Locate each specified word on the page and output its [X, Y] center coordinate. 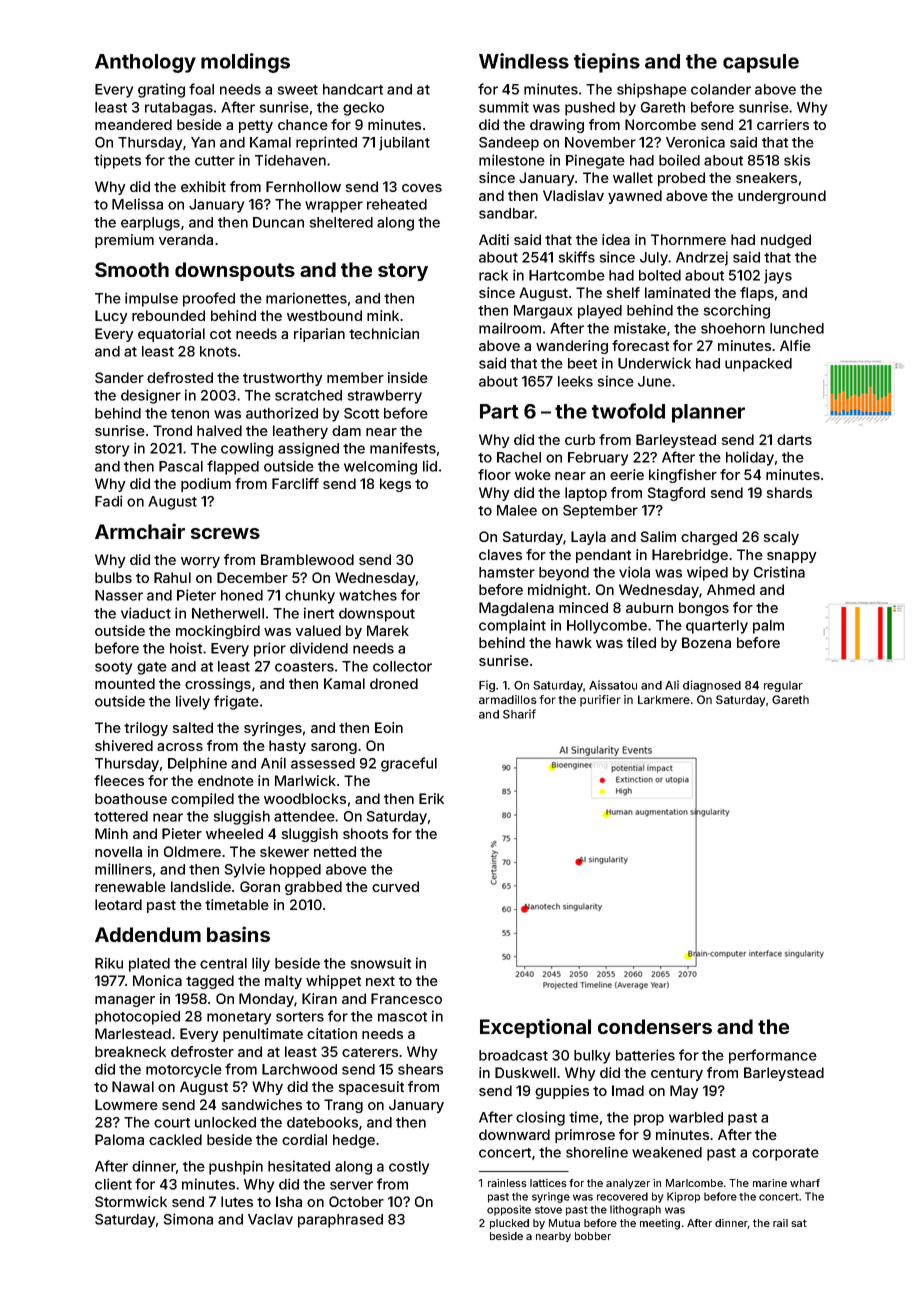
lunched [797, 328]
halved [219, 430]
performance [773, 1056]
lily [261, 964]
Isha [289, 1201]
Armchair [140, 531]
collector [402, 666]
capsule [761, 63]
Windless [524, 61]
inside [408, 377]
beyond [564, 574]
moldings [245, 63]
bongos [704, 609]
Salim [658, 536]
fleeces [119, 780]
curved [395, 886]
